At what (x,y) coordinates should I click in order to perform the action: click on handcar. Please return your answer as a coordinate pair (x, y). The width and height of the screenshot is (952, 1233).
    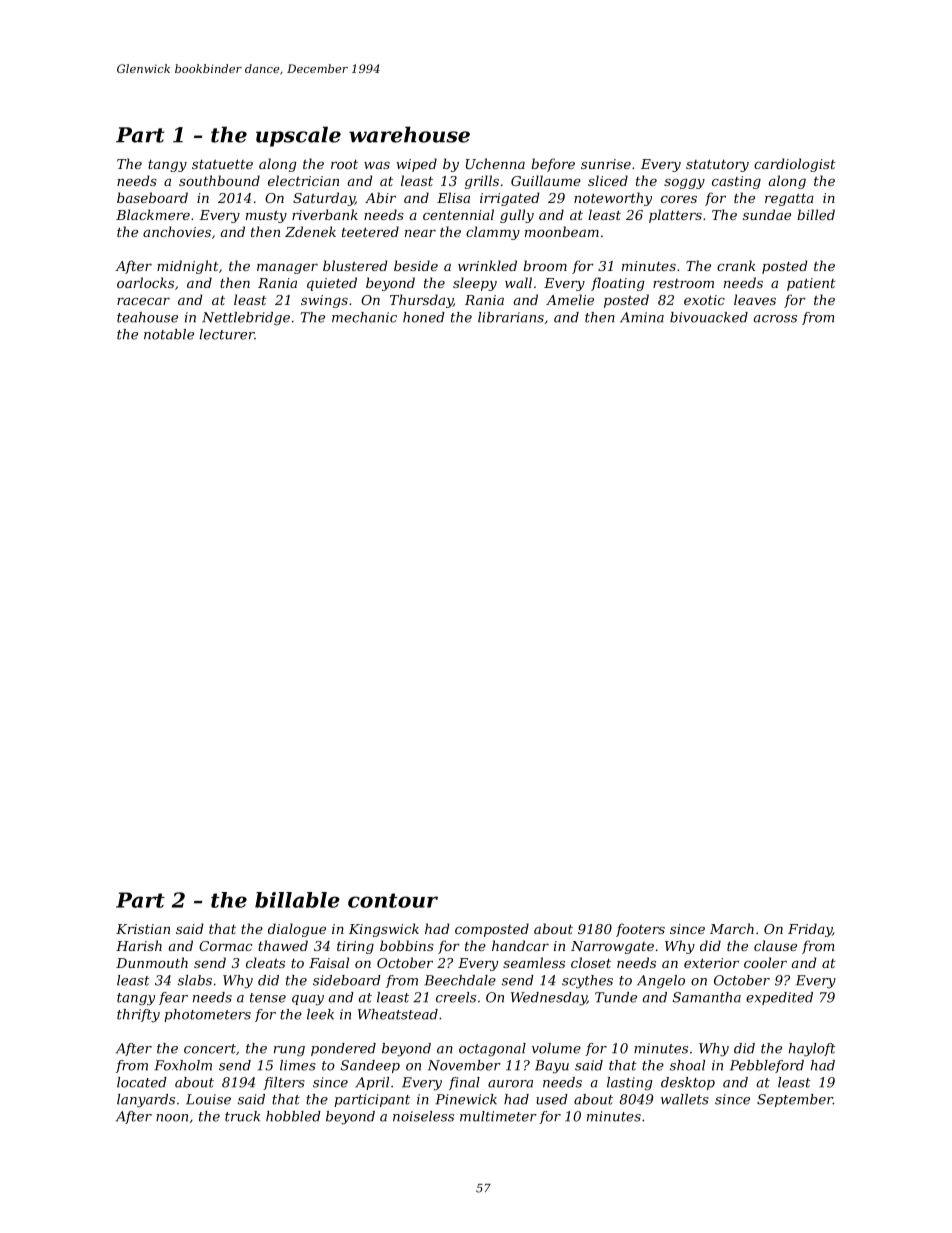
    Looking at the image, I should click on (520, 945).
